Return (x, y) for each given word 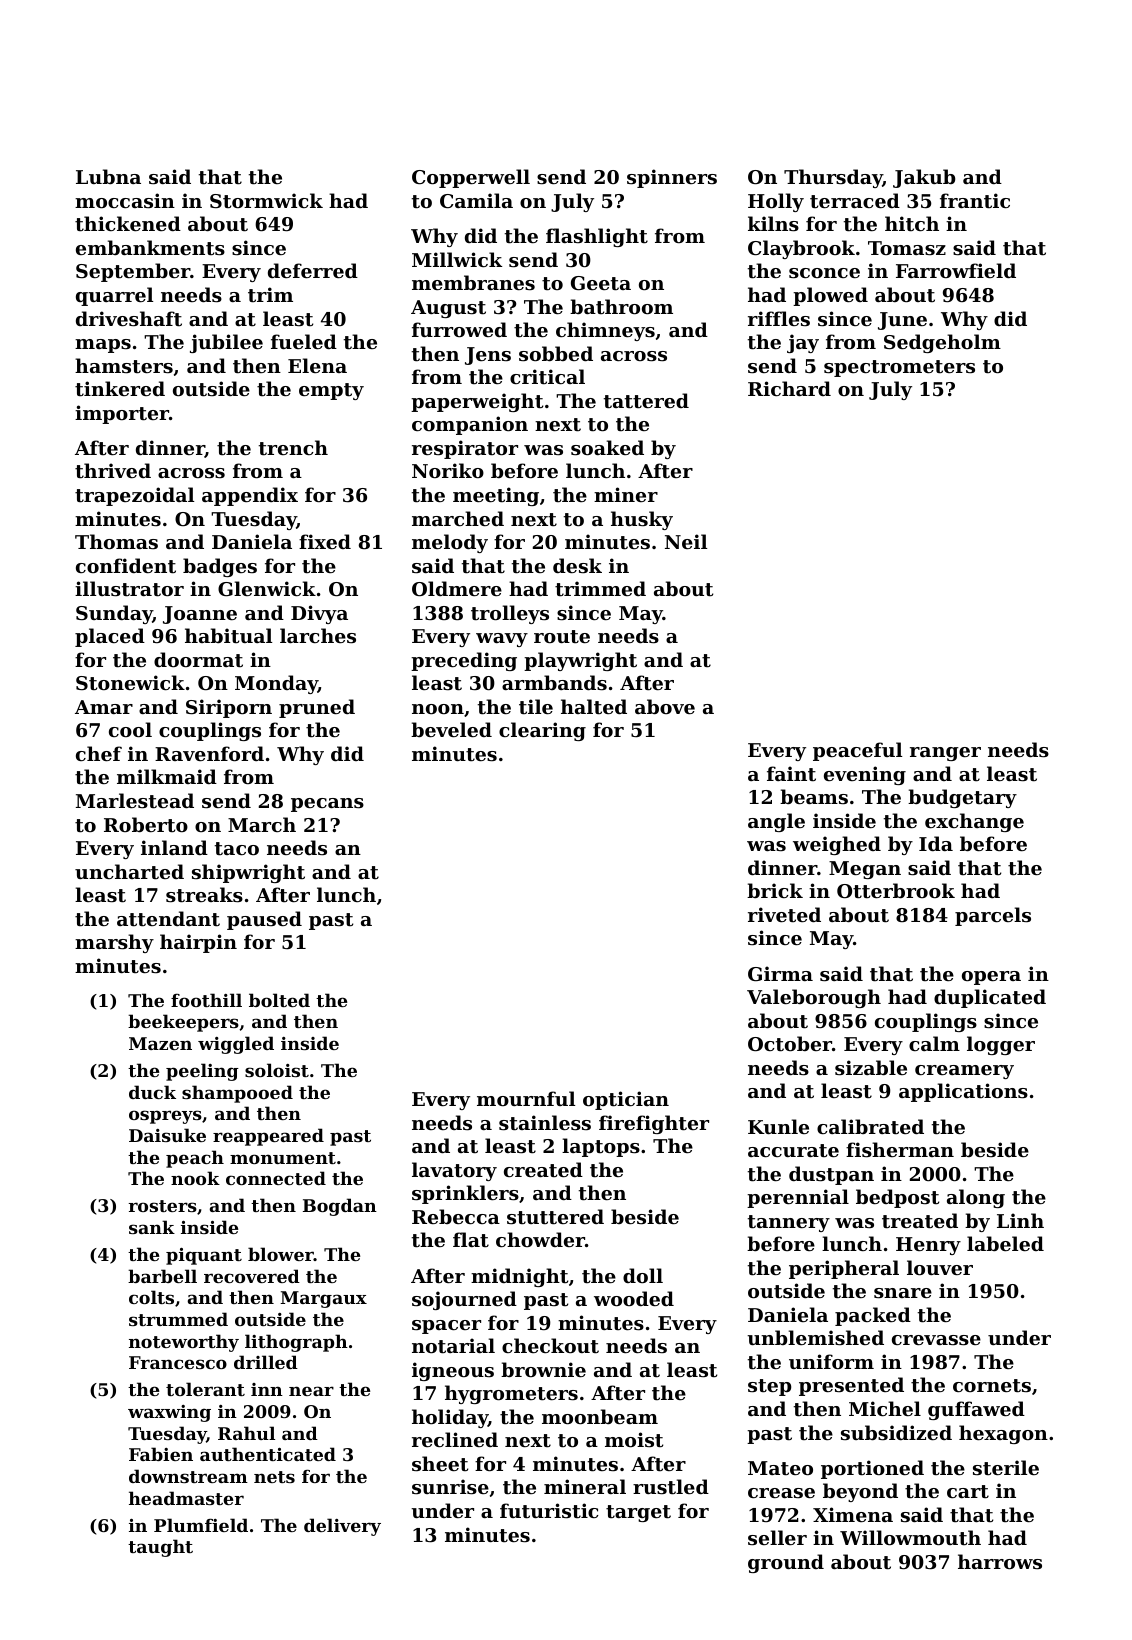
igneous (453, 1371)
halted (594, 707)
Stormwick (266, 200)
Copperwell (471, 178)
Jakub (924, 178)
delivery (342, 1527)
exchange (974, 822)
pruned (317, 708)
